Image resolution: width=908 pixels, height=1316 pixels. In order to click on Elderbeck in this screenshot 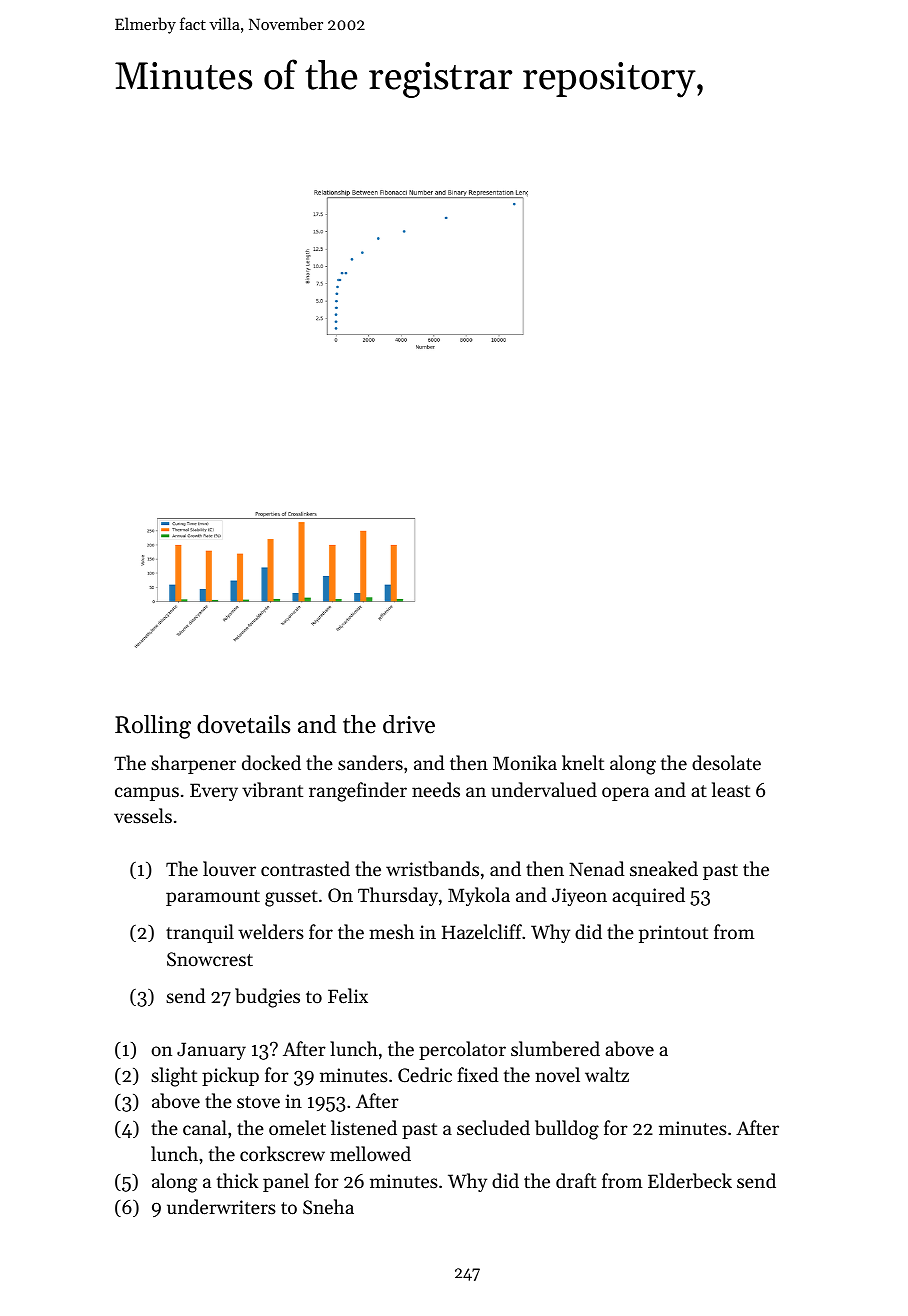, I will do `click(690, 1181)`.
